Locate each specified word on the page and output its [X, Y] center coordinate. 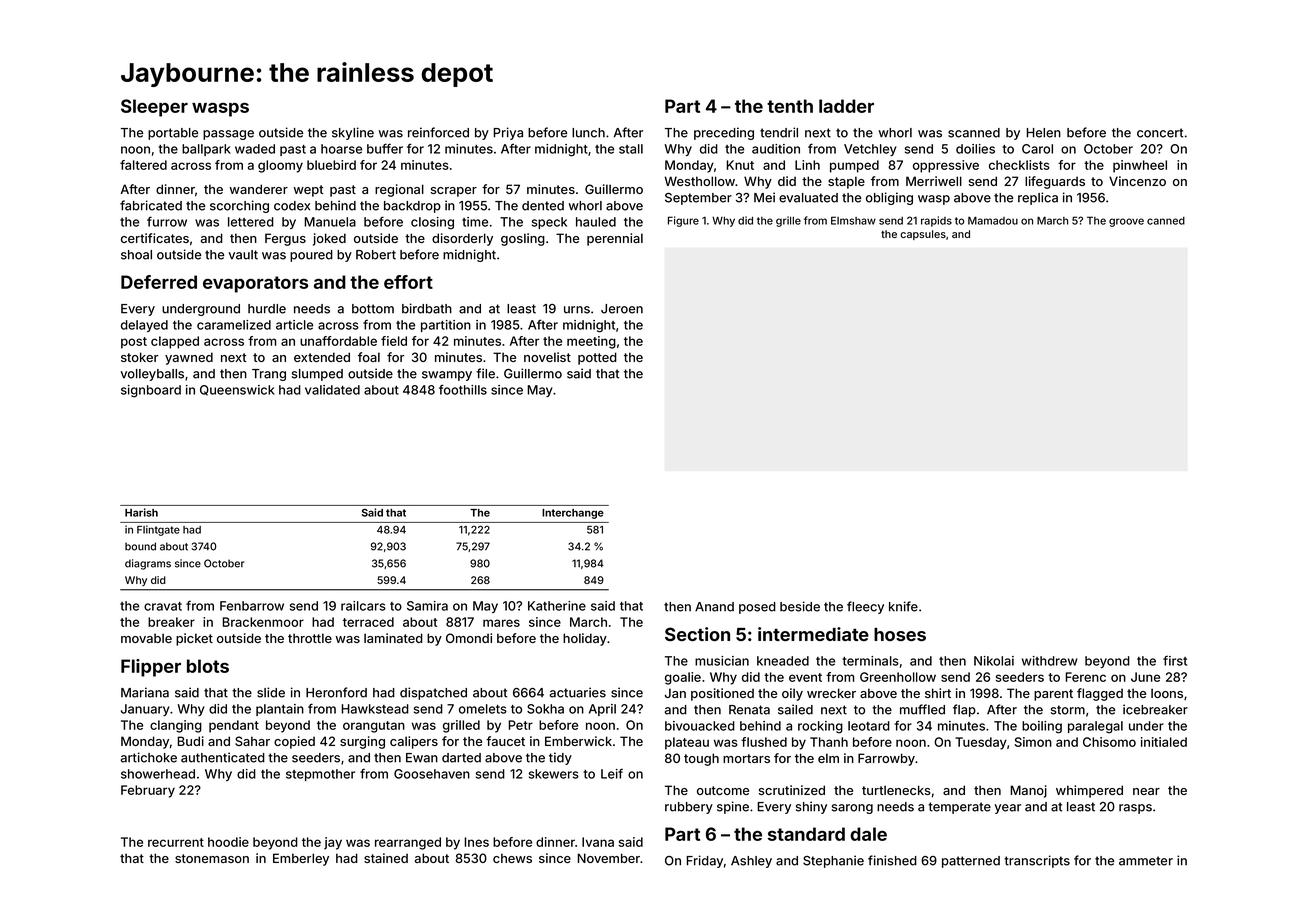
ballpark [206, 150]
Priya [508, 133]
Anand [714, 607]
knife [903, 606]
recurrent [176, 842]
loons [1167, 693]
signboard [151, 391]
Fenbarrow [252, 606]
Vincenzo [1137, 181]
